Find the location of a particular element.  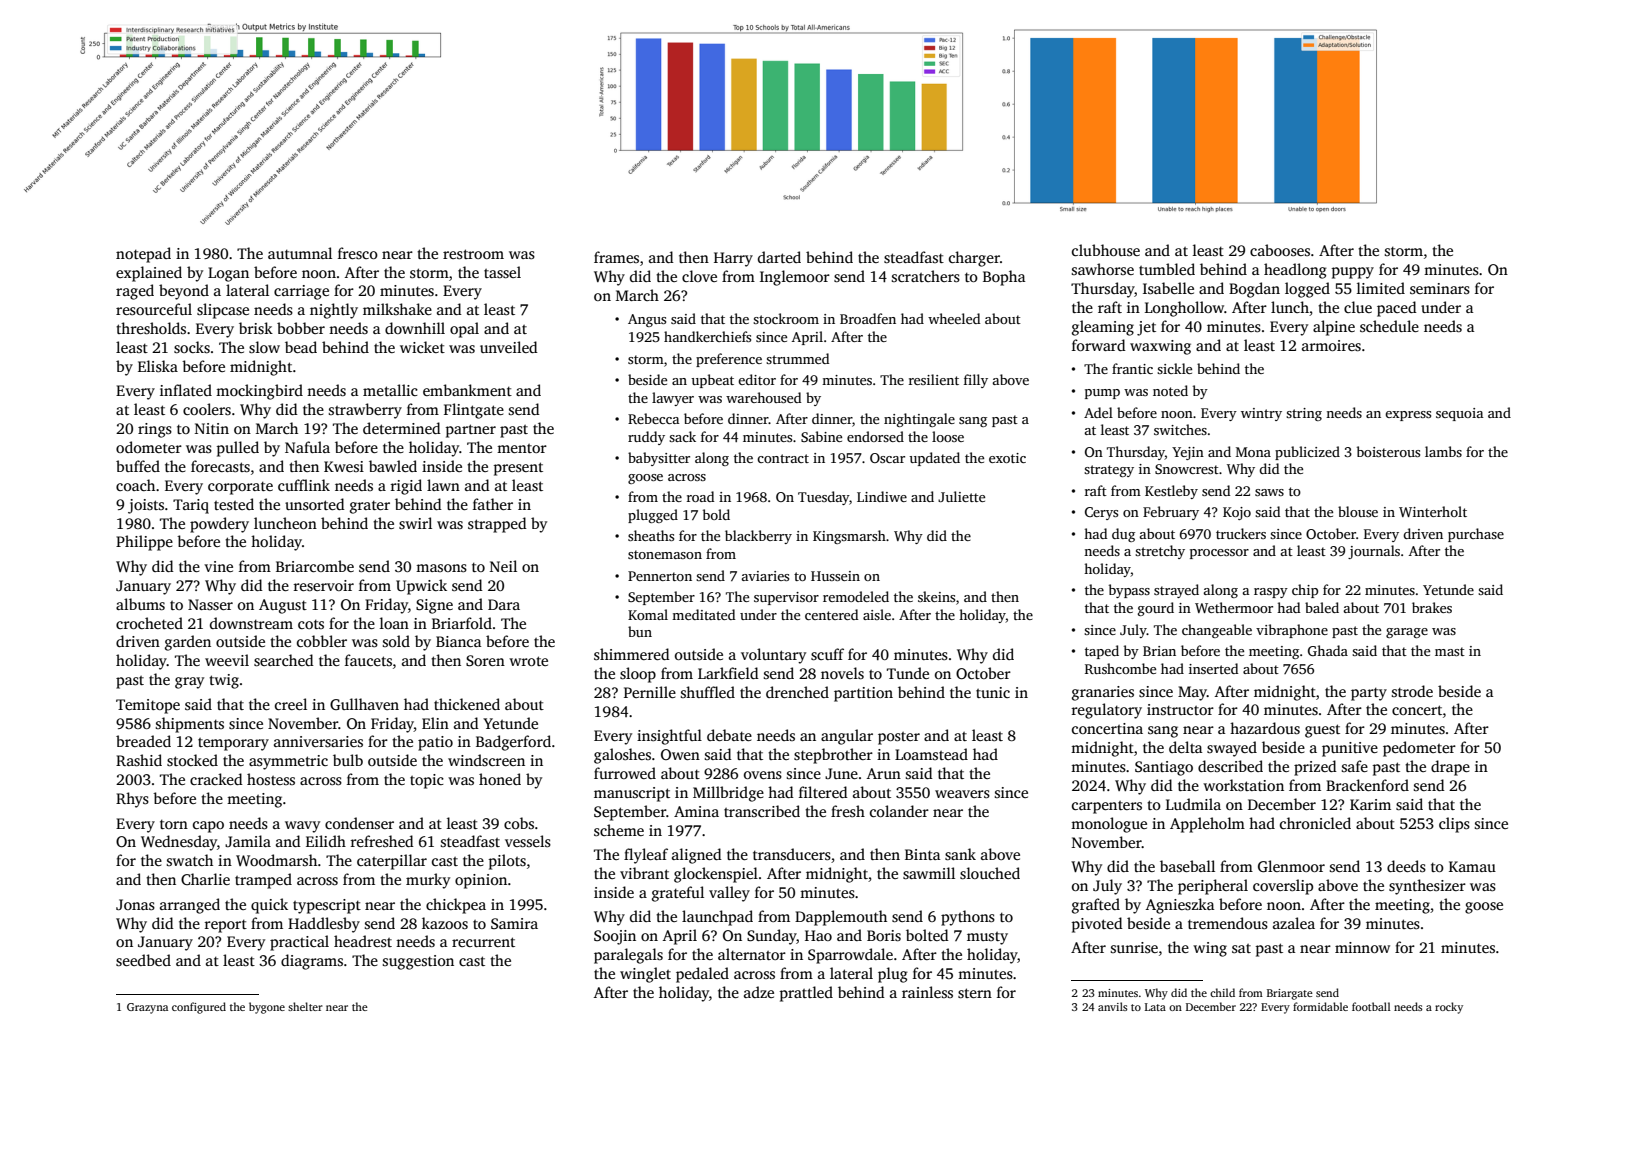

seedbed is located at coordinates (143, 960).
